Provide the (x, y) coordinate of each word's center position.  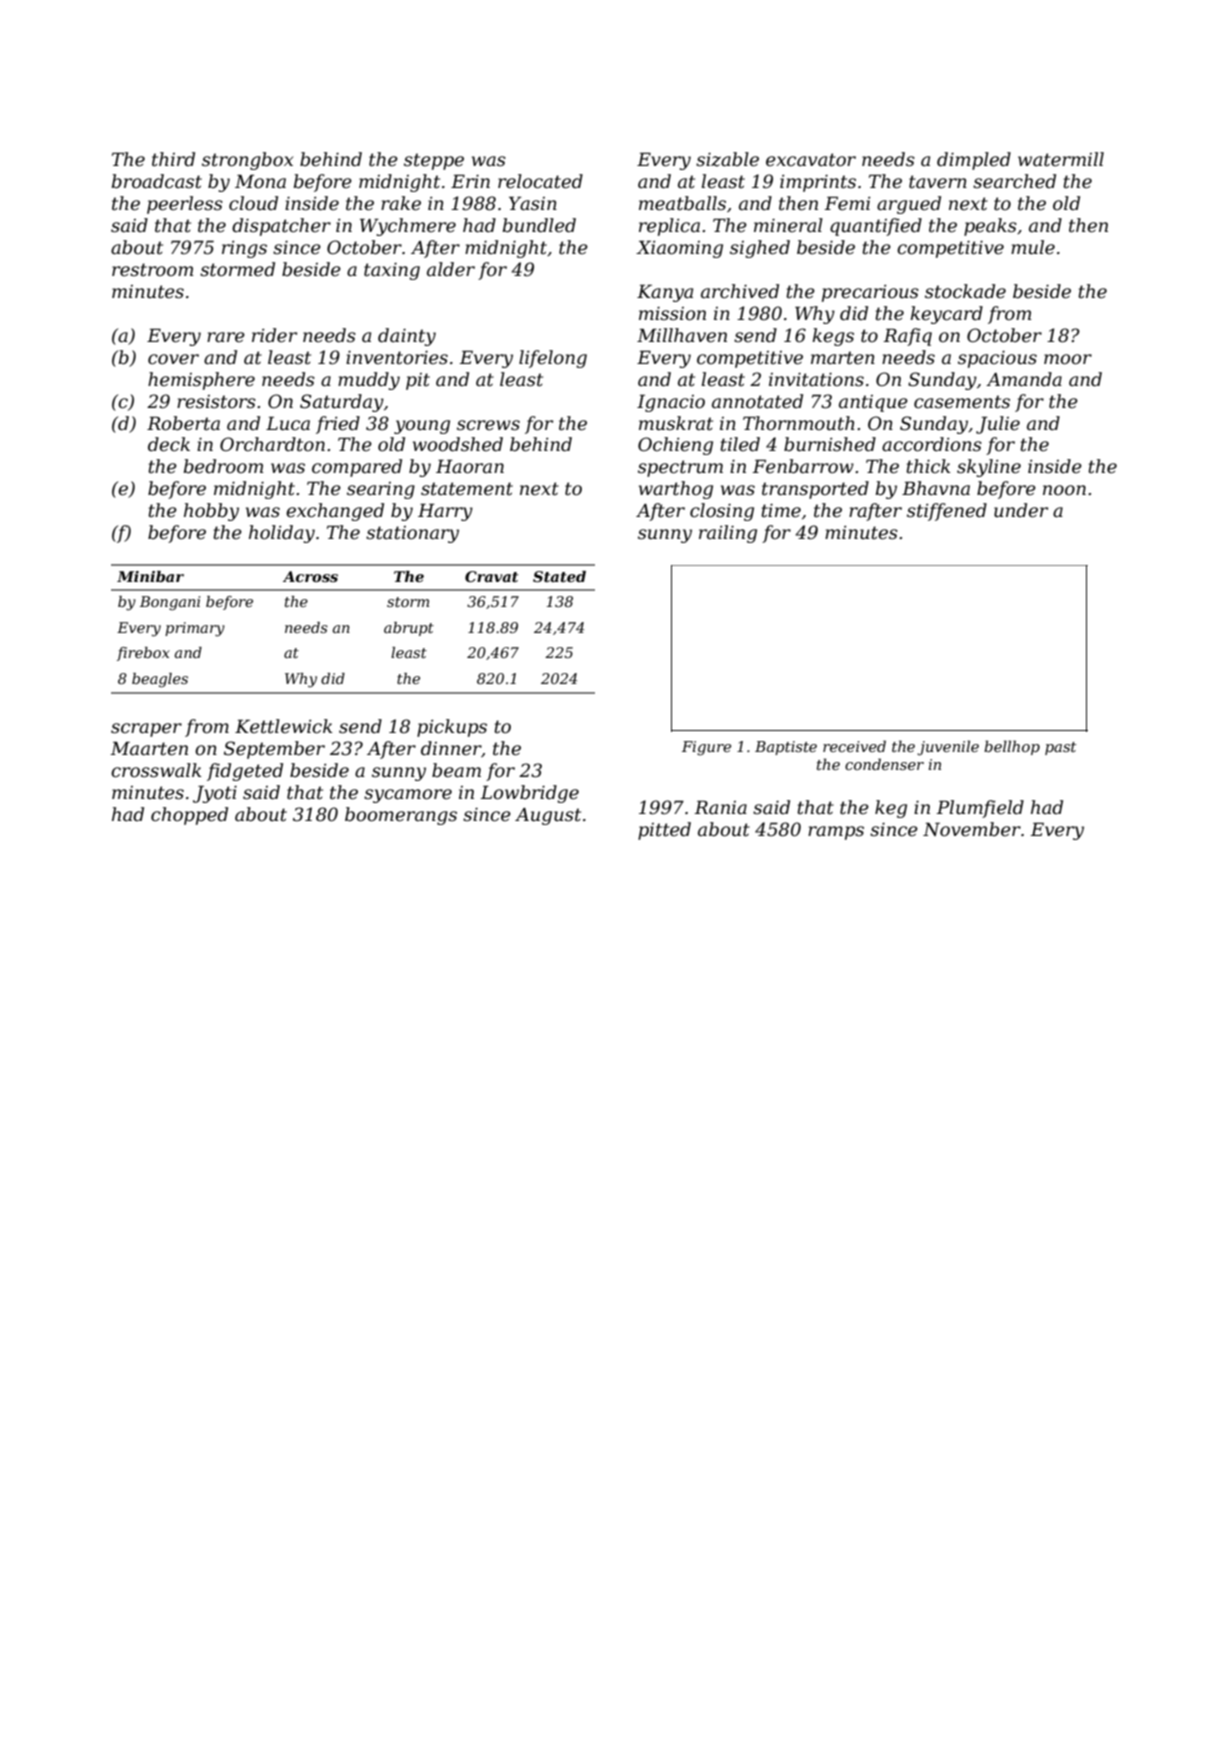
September (274, 750)
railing (728, 534)
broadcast (157, 181)
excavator (811, 160)
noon (1064, 490)
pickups (452, 728)
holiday (282, 534)
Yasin (533, 204)
